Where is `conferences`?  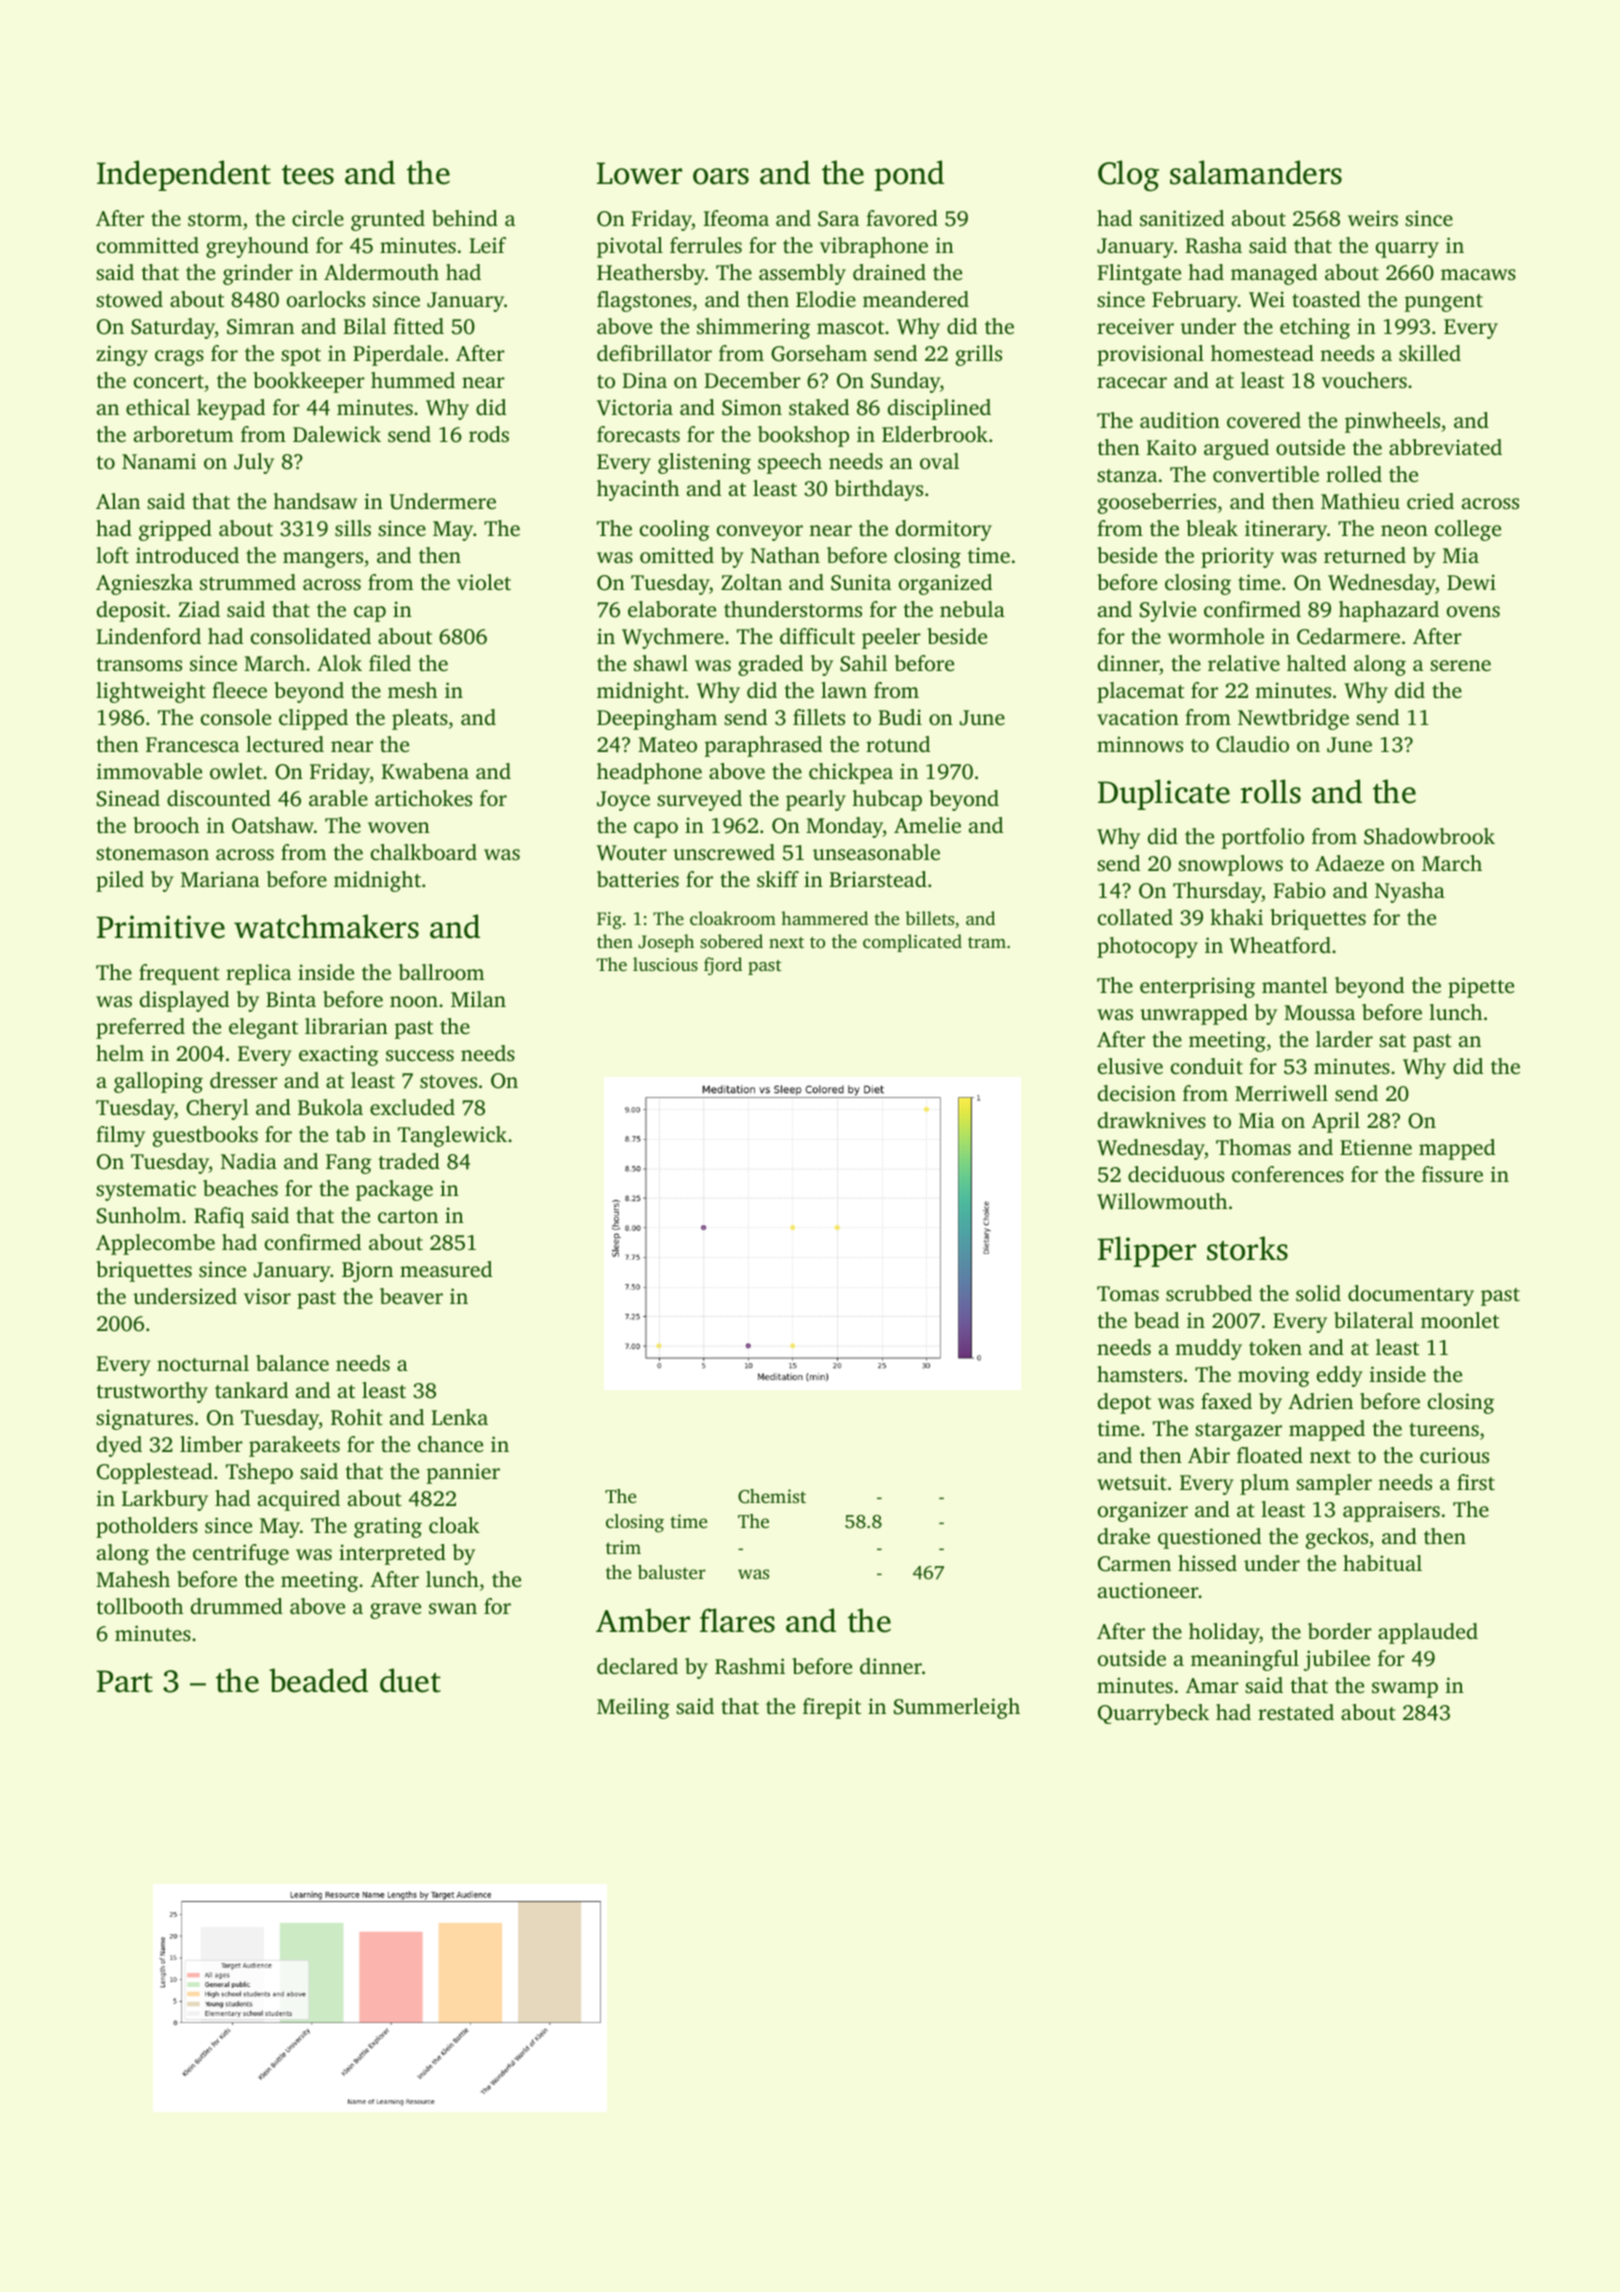 conferences is located at coordinates (1288, 1174).
